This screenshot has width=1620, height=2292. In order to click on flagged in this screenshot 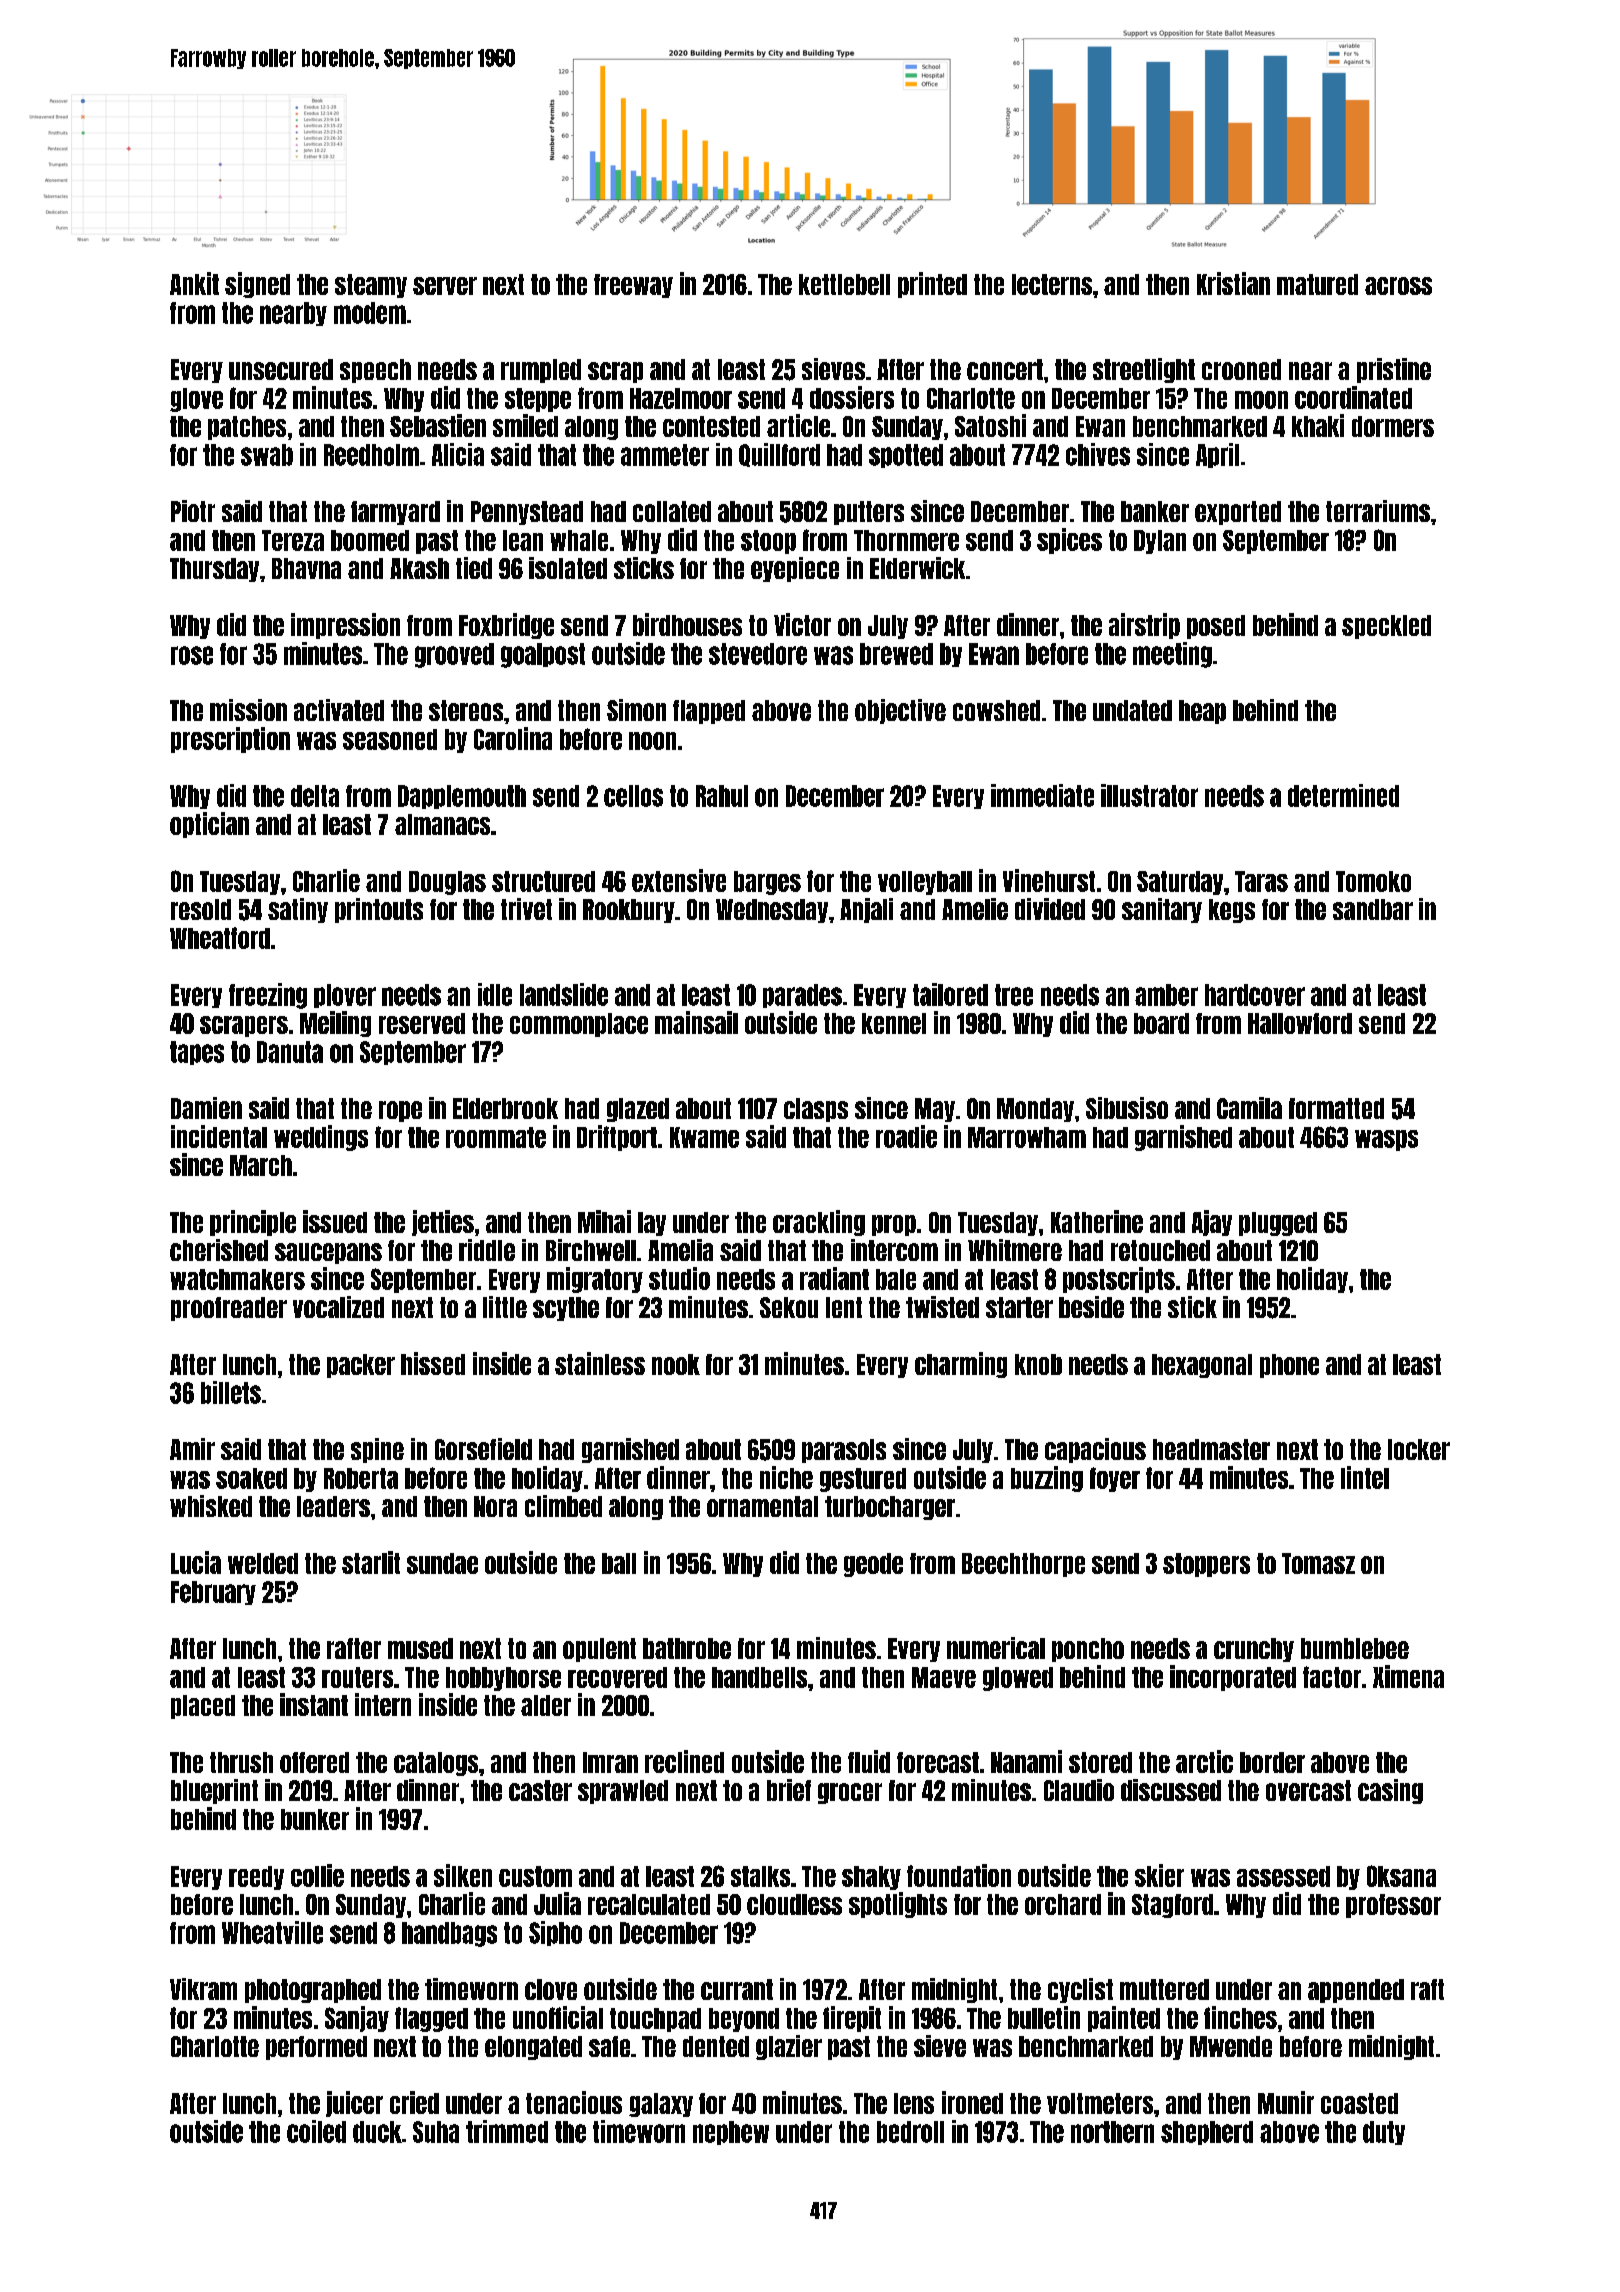, I will do `click(431, 2019)`.
